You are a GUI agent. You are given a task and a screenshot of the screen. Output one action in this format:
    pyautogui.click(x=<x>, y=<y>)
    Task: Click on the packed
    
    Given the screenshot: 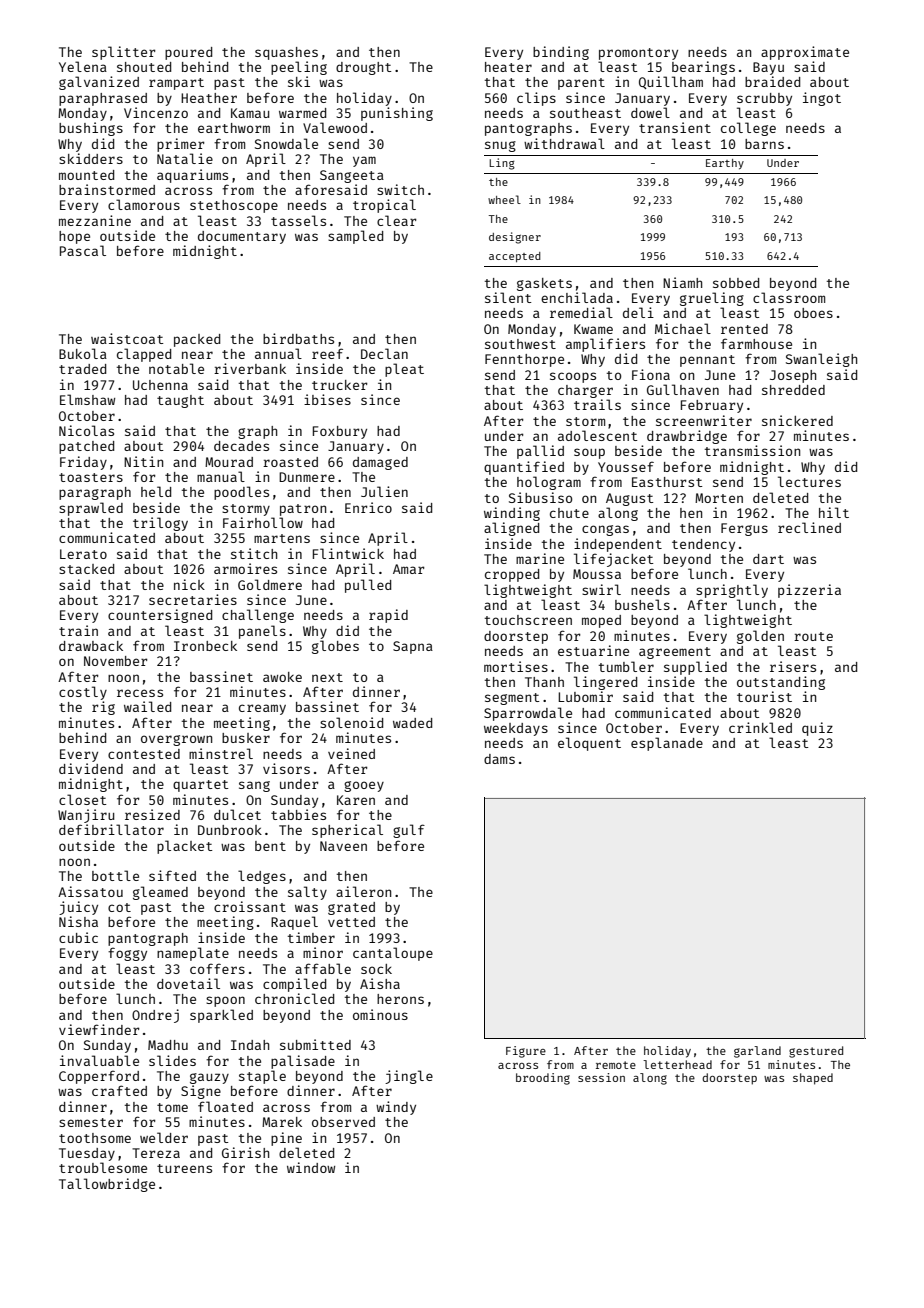 What is the action you would take?
    pyautogui.click(x=197, y=340)
